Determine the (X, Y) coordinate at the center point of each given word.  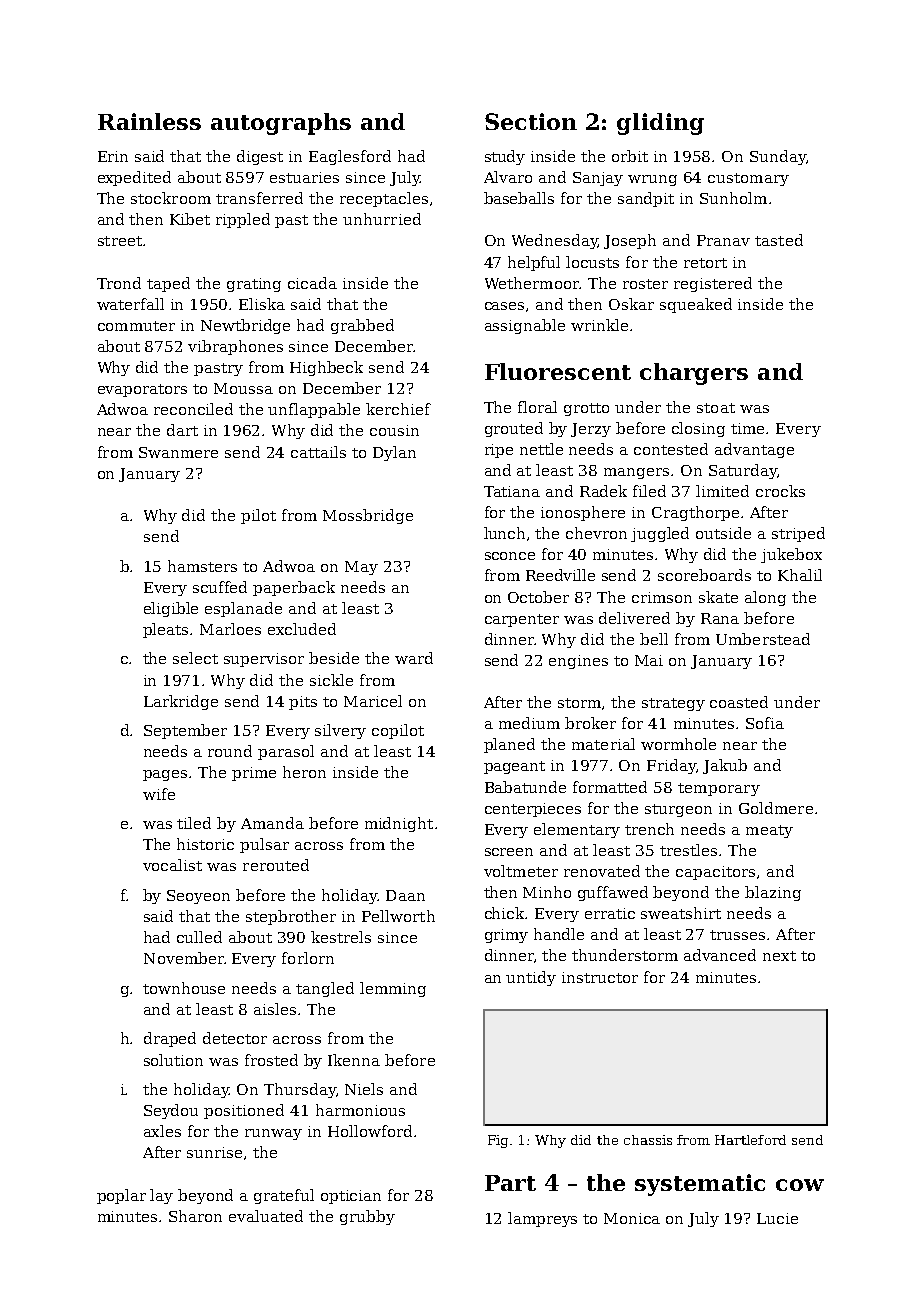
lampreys (542, 1219)
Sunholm (733, 198)
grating (254, 285)
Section (531, 121)
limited (722, 491)
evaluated (266, 1216)
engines (578, 662)
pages (165, 775)
